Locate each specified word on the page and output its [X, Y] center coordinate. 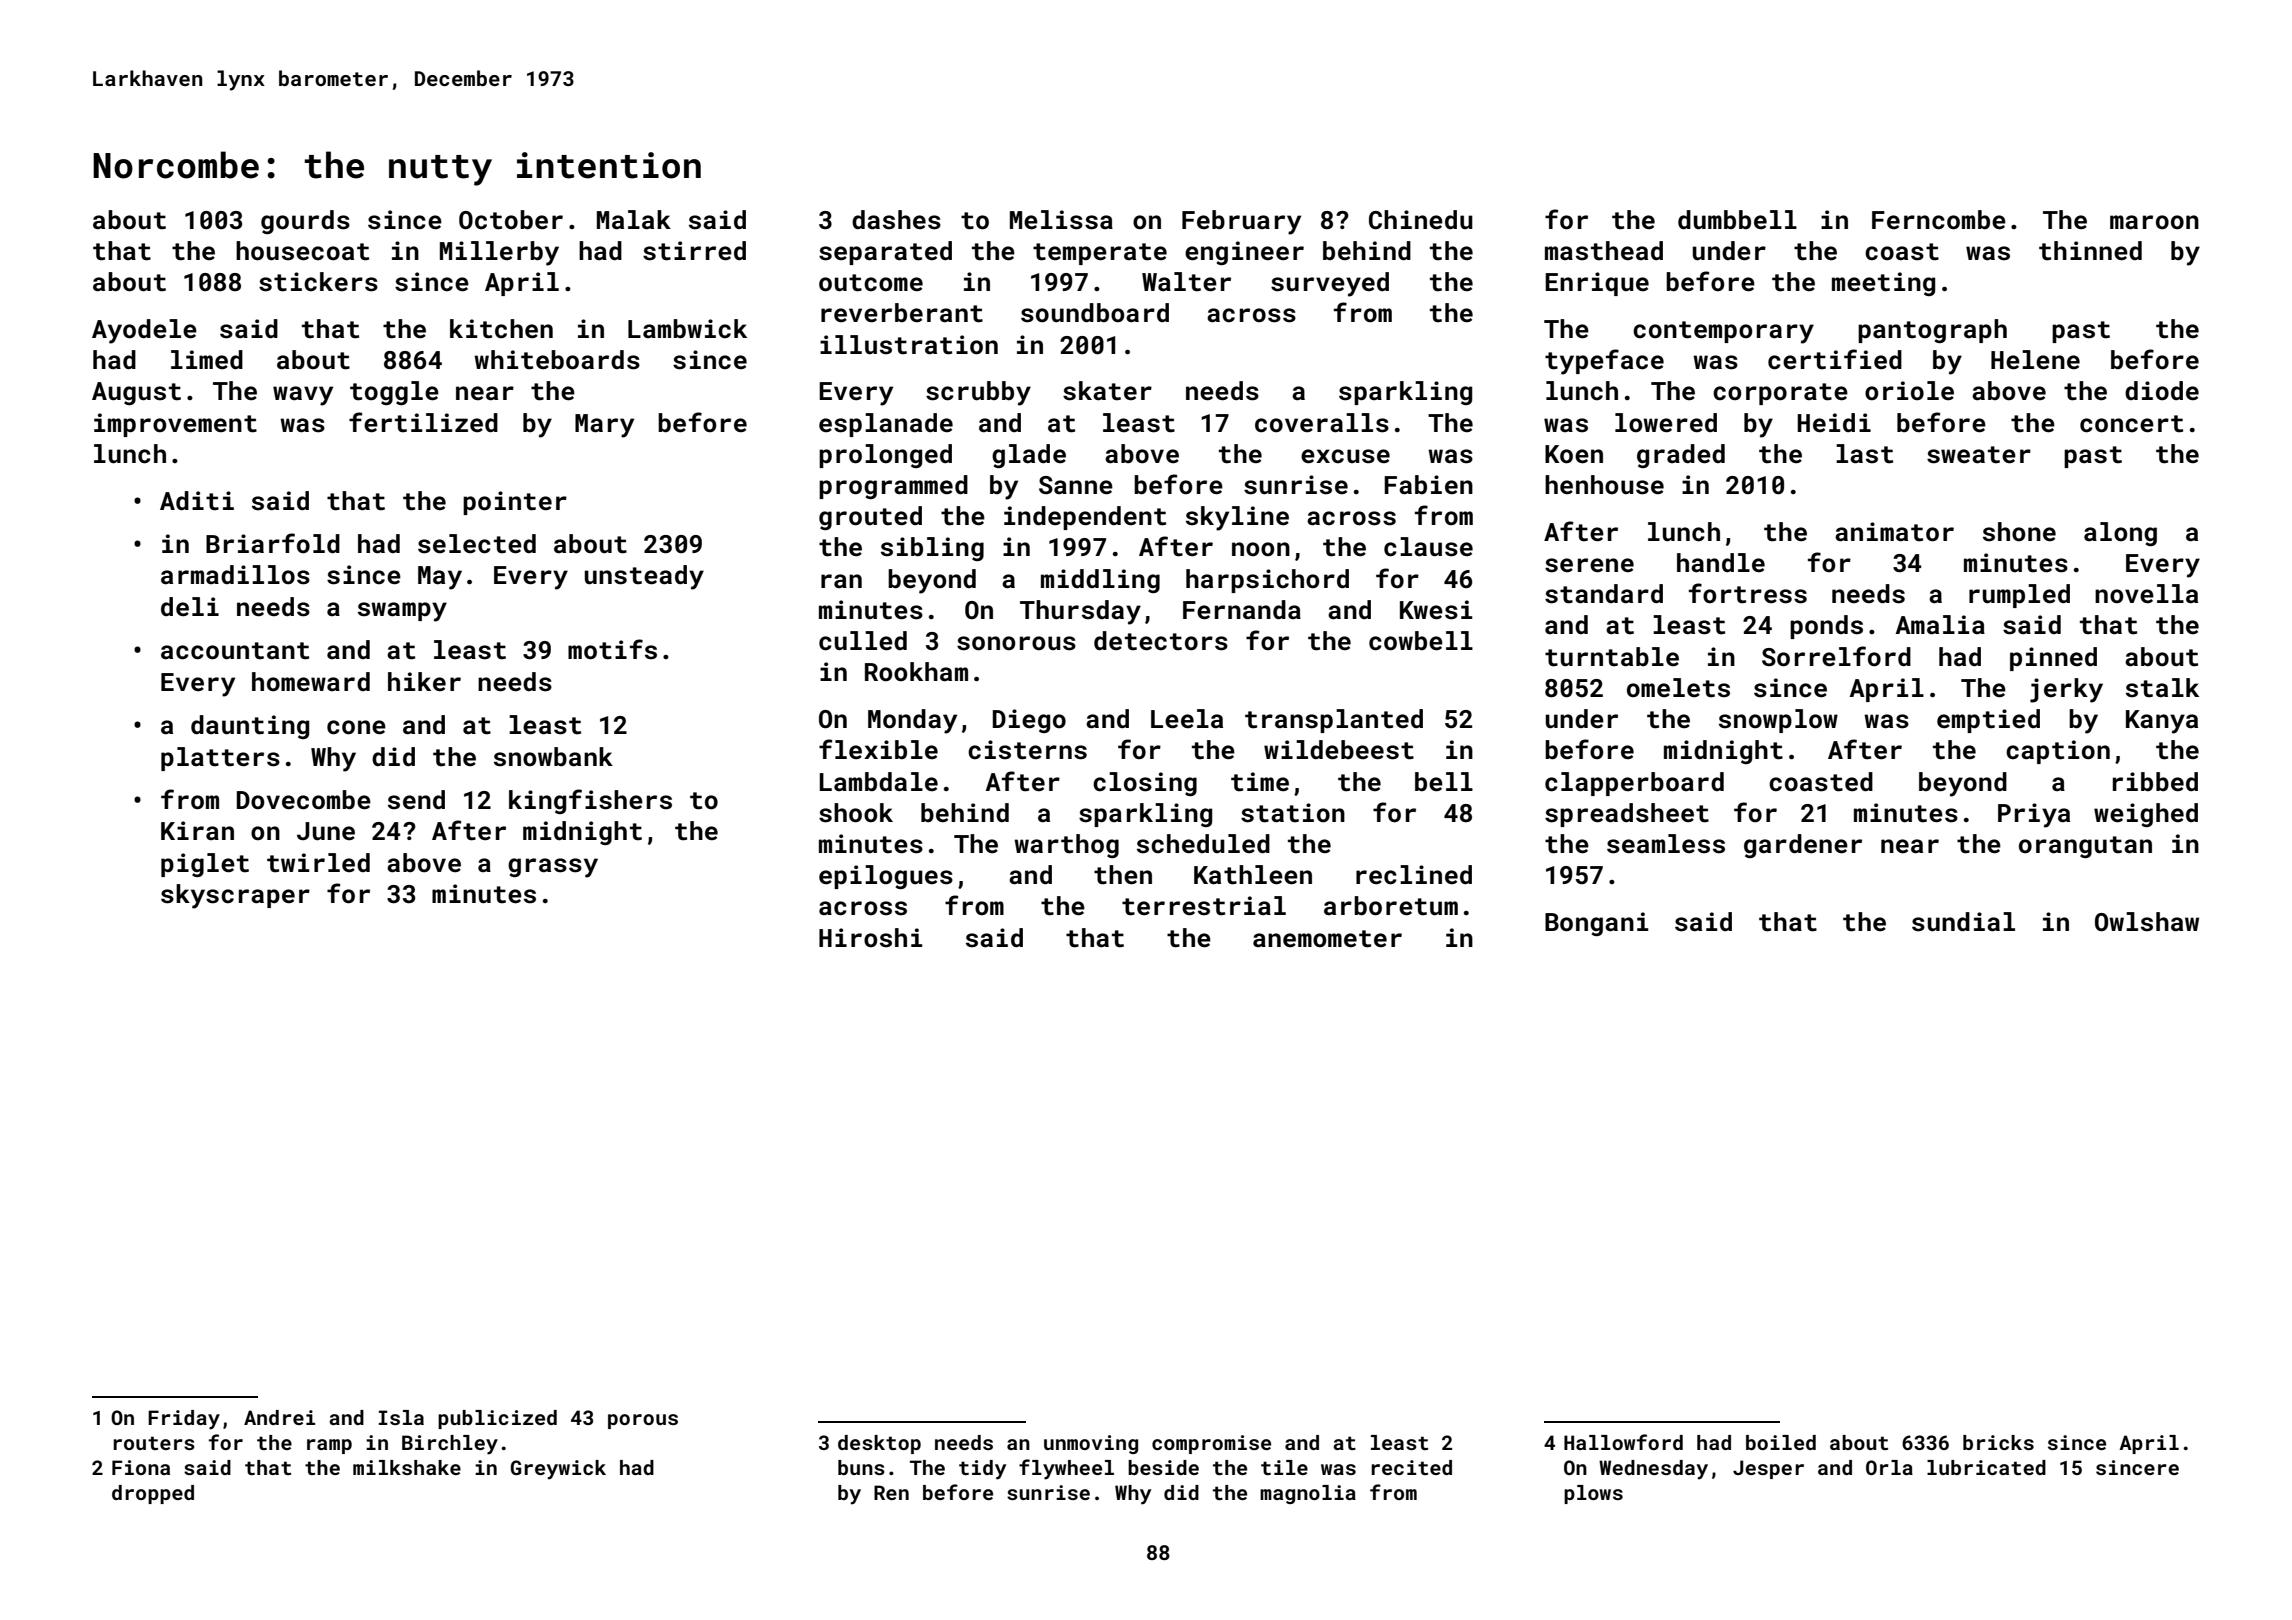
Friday [184, 1420]
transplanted [1334, 721]
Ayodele [144, 331]
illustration [909, 345]
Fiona [141, 1467]
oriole [1909, 391]
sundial [1963, 922]
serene [1589, 565]
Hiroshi [871, 938]
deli [190, 607]
